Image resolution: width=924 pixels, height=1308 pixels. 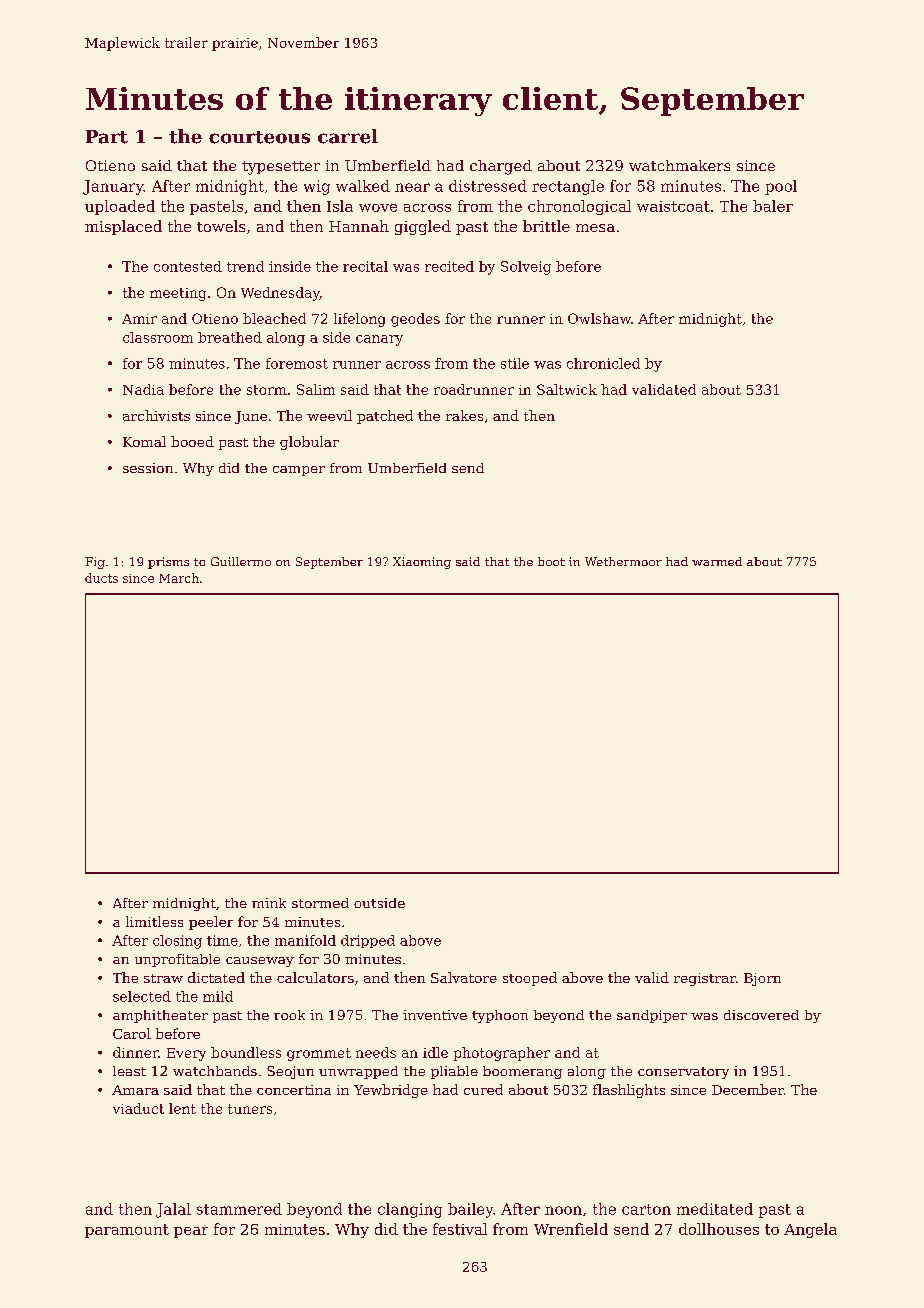 I want to click on Wethermoor, so click(x=623, y=561).
